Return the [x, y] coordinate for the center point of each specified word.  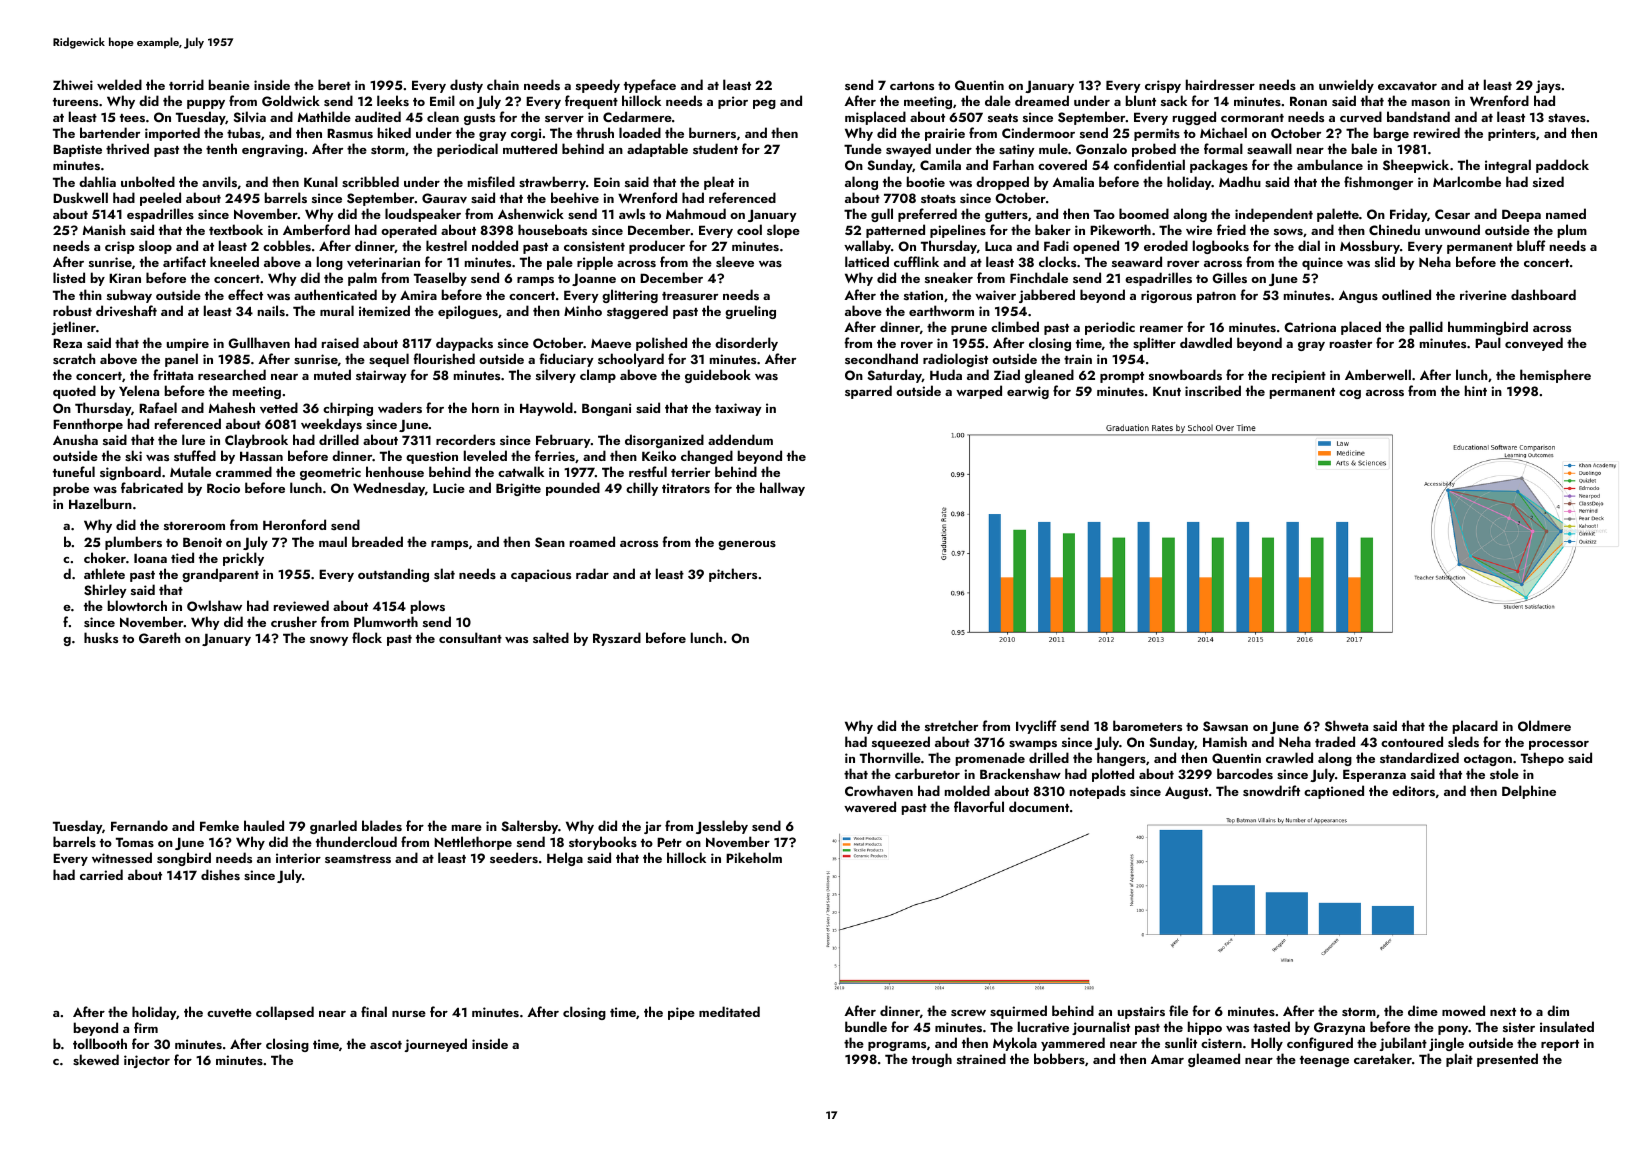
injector [147, 1061]
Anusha [75, 439]
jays [1548, 86]
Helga [565, 859]
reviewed [301, 605]
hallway [782, 489]
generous [747, 545]
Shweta [1346, 726]
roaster [1351, 344]
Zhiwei [73, 84]
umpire [188, 344]
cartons [912, 86]
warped [979, 392]
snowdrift [1271, 790]
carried [101, 874]
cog [1350, 394]
